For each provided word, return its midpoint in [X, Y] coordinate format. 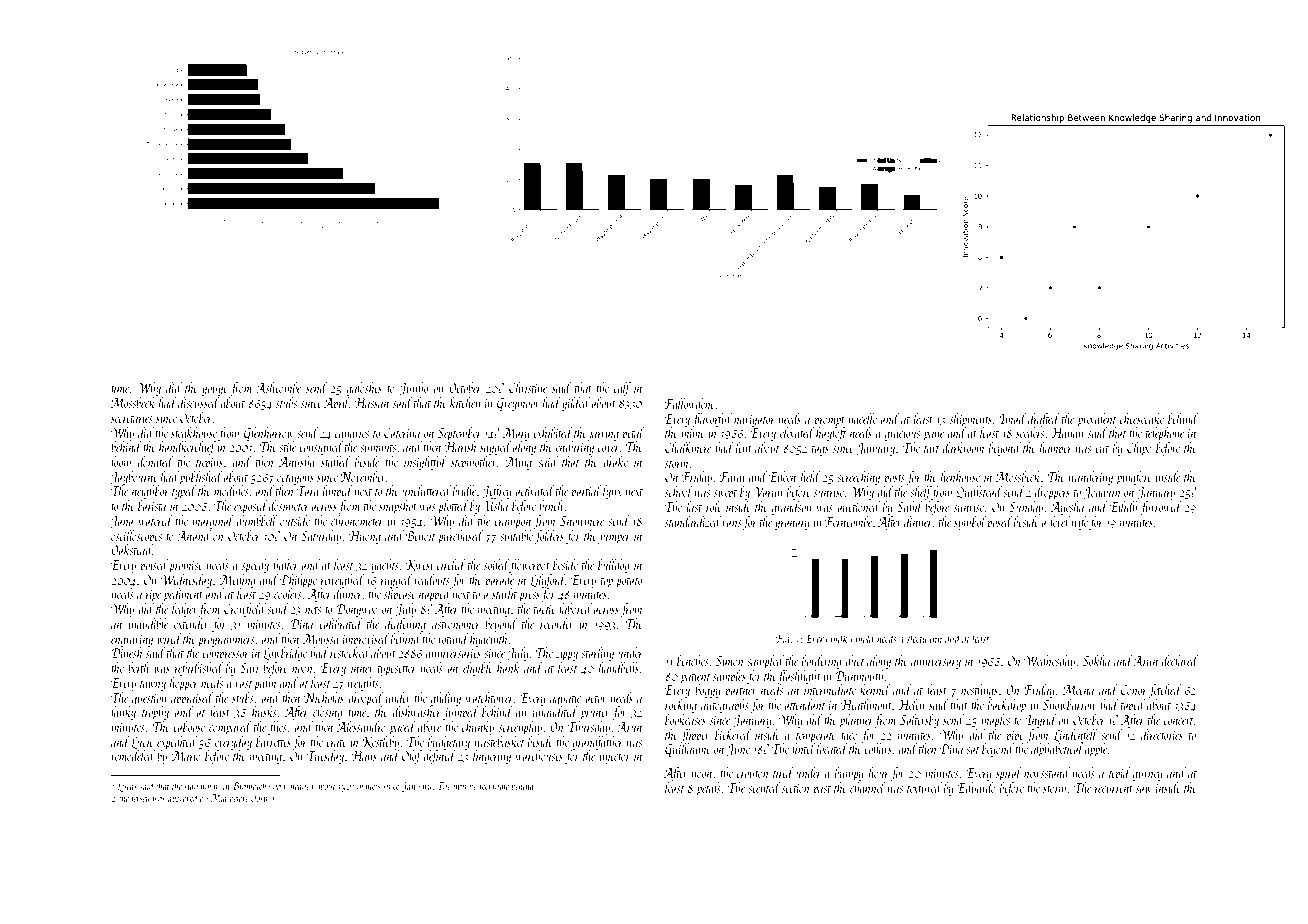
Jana [122, 522]
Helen [911, 704]
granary [792, 525]
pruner [595, 715]
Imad [1013, 418]
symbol [970, 523]
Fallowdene [690, 403]
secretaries [132, 418]
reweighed [343, 581]
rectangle [494, 786]
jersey [140, 799]
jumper [614, 538]
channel [868, 787]
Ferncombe [848, 521]
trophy [155, 713]
